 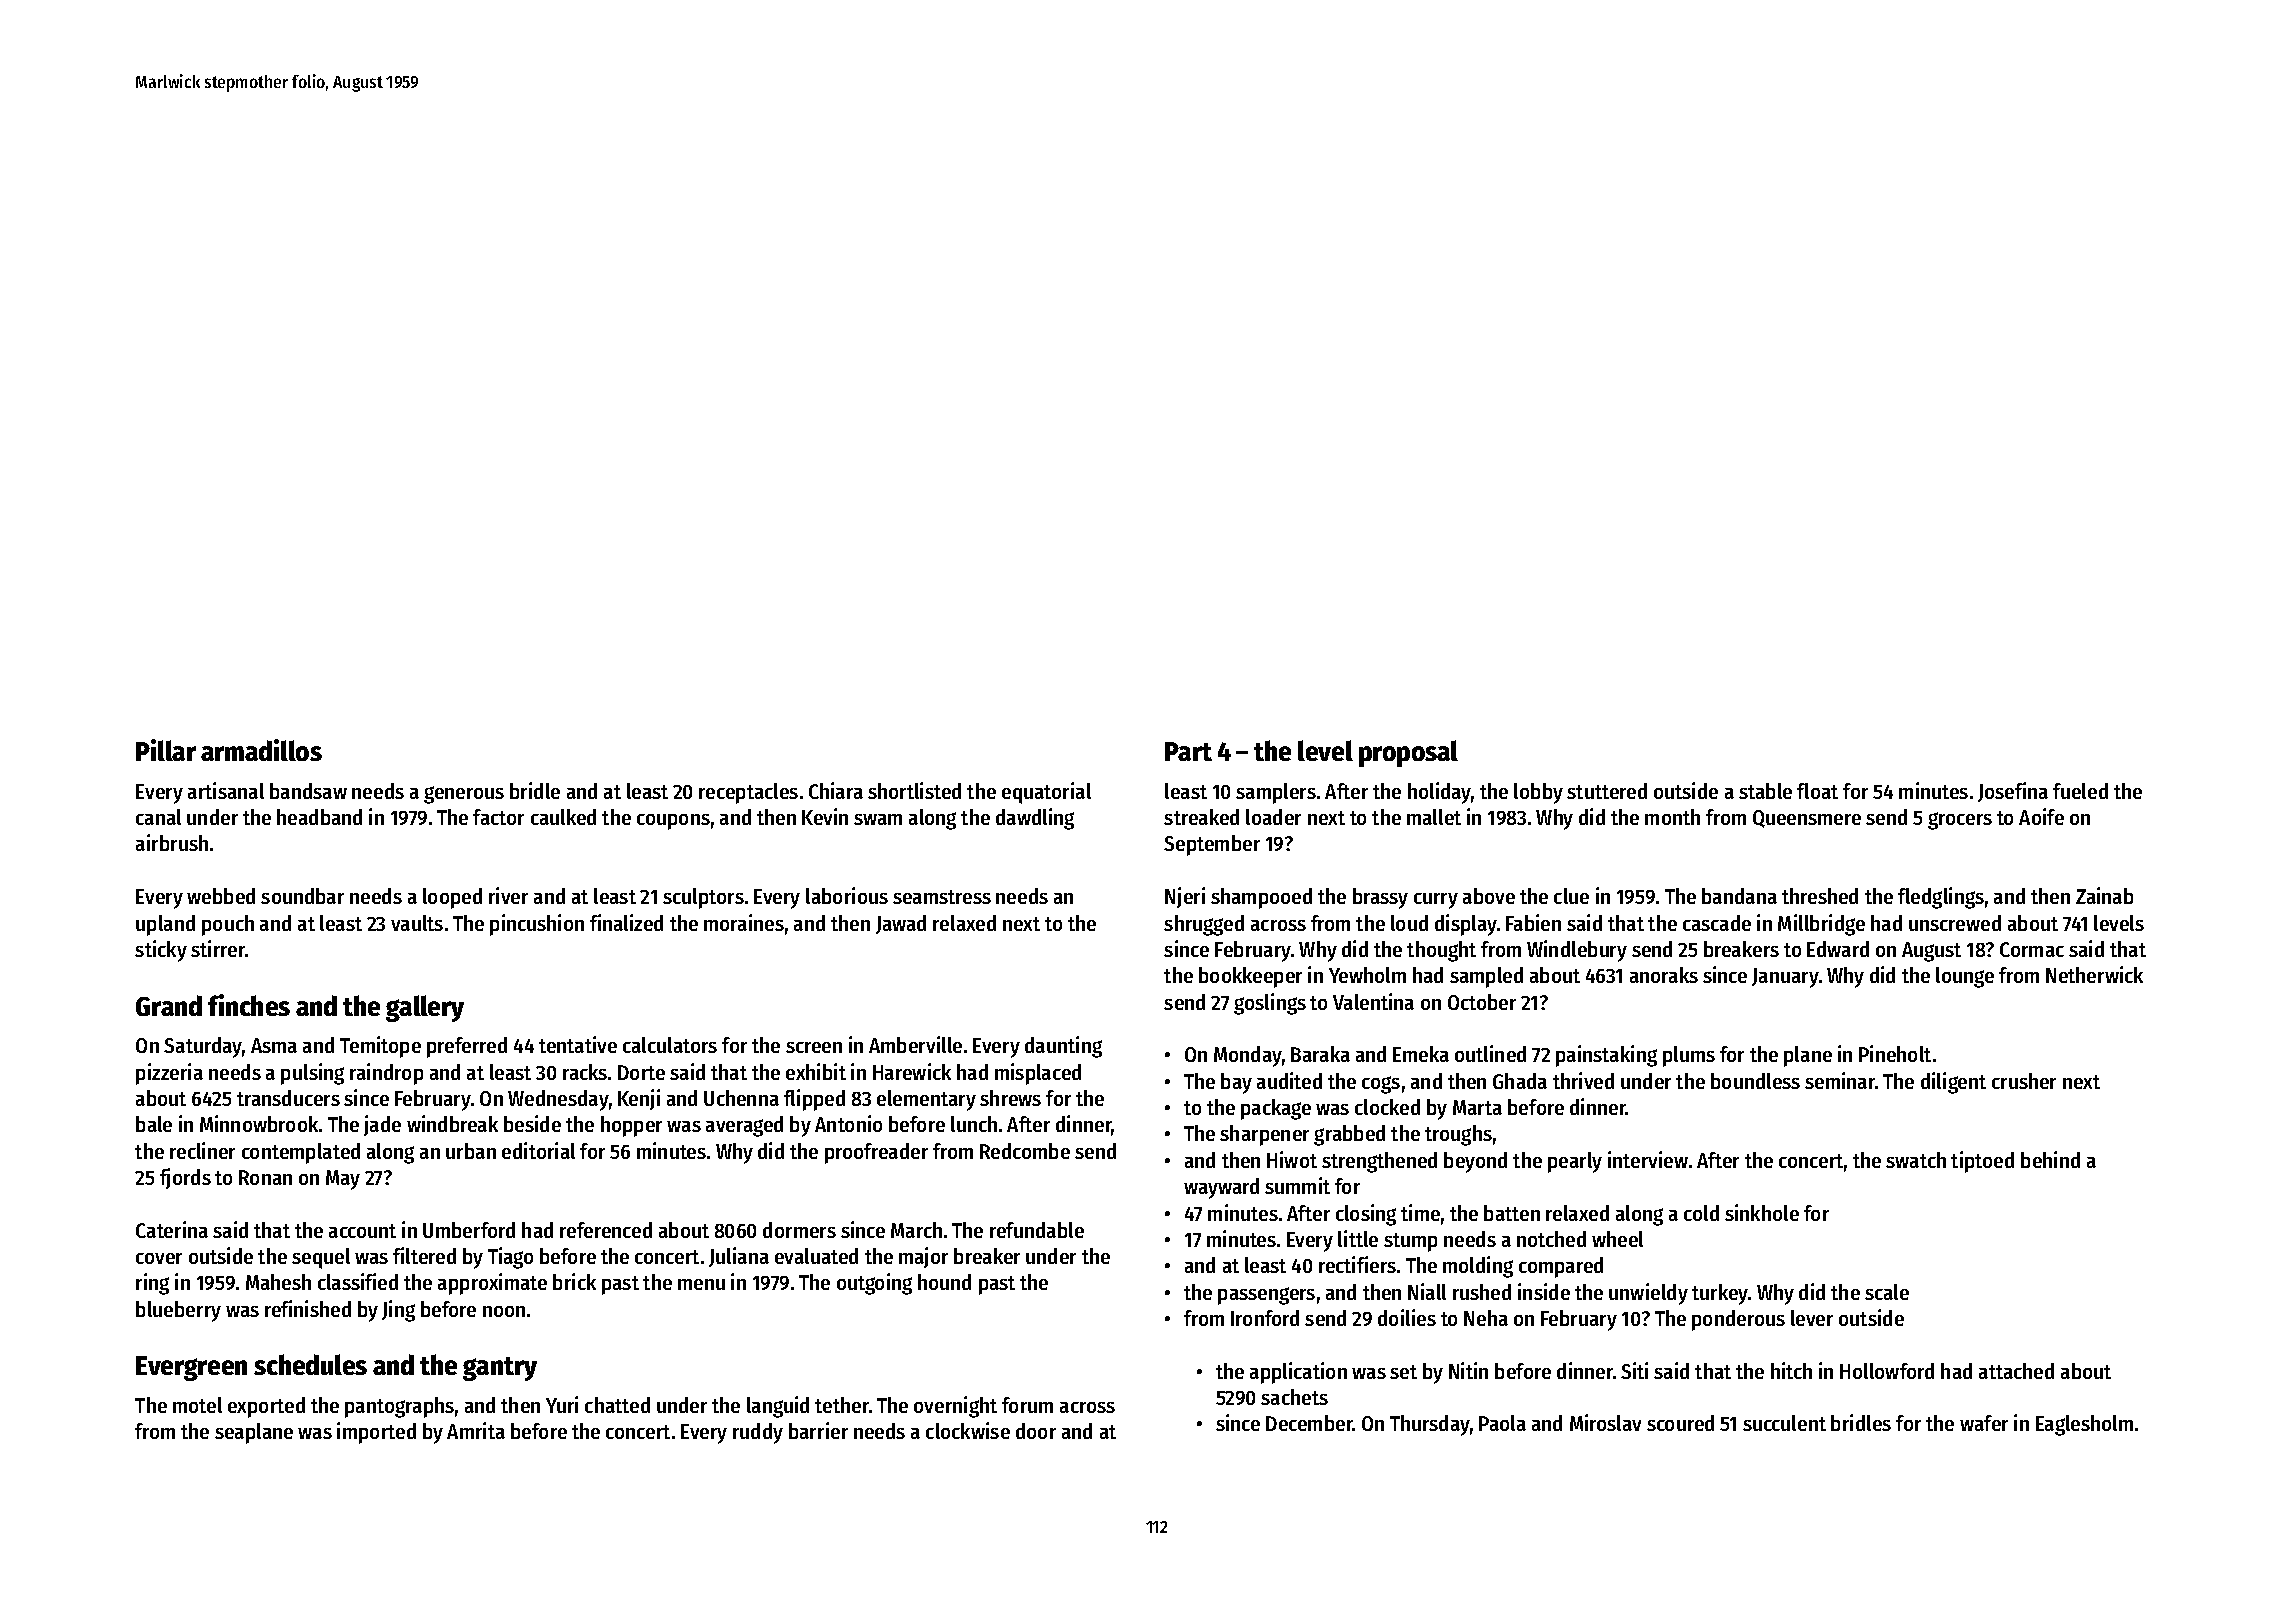 What do you see at coordinates (739, 1257) in the screenshot?
I see `Juliana` at bounding box center [739, 1257].
